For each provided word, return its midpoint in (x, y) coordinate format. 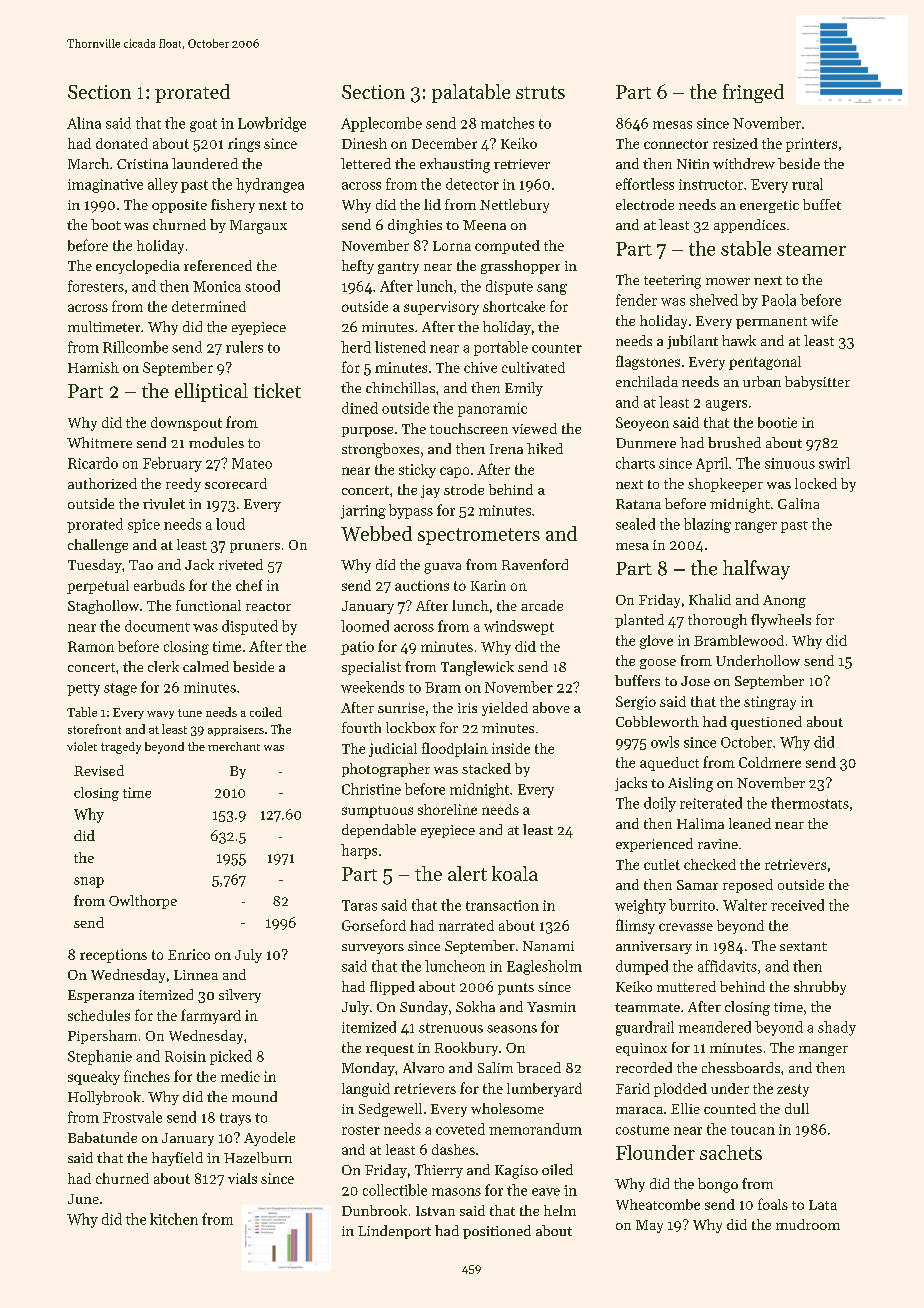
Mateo (252, 463)
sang (552, 289)
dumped (642, 967)
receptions (113, 956)
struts (540, 92)
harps (359, 851)
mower (728, 281)
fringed (753, 93)
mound (254, 1096)
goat (203, 125)
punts (516, 989)
